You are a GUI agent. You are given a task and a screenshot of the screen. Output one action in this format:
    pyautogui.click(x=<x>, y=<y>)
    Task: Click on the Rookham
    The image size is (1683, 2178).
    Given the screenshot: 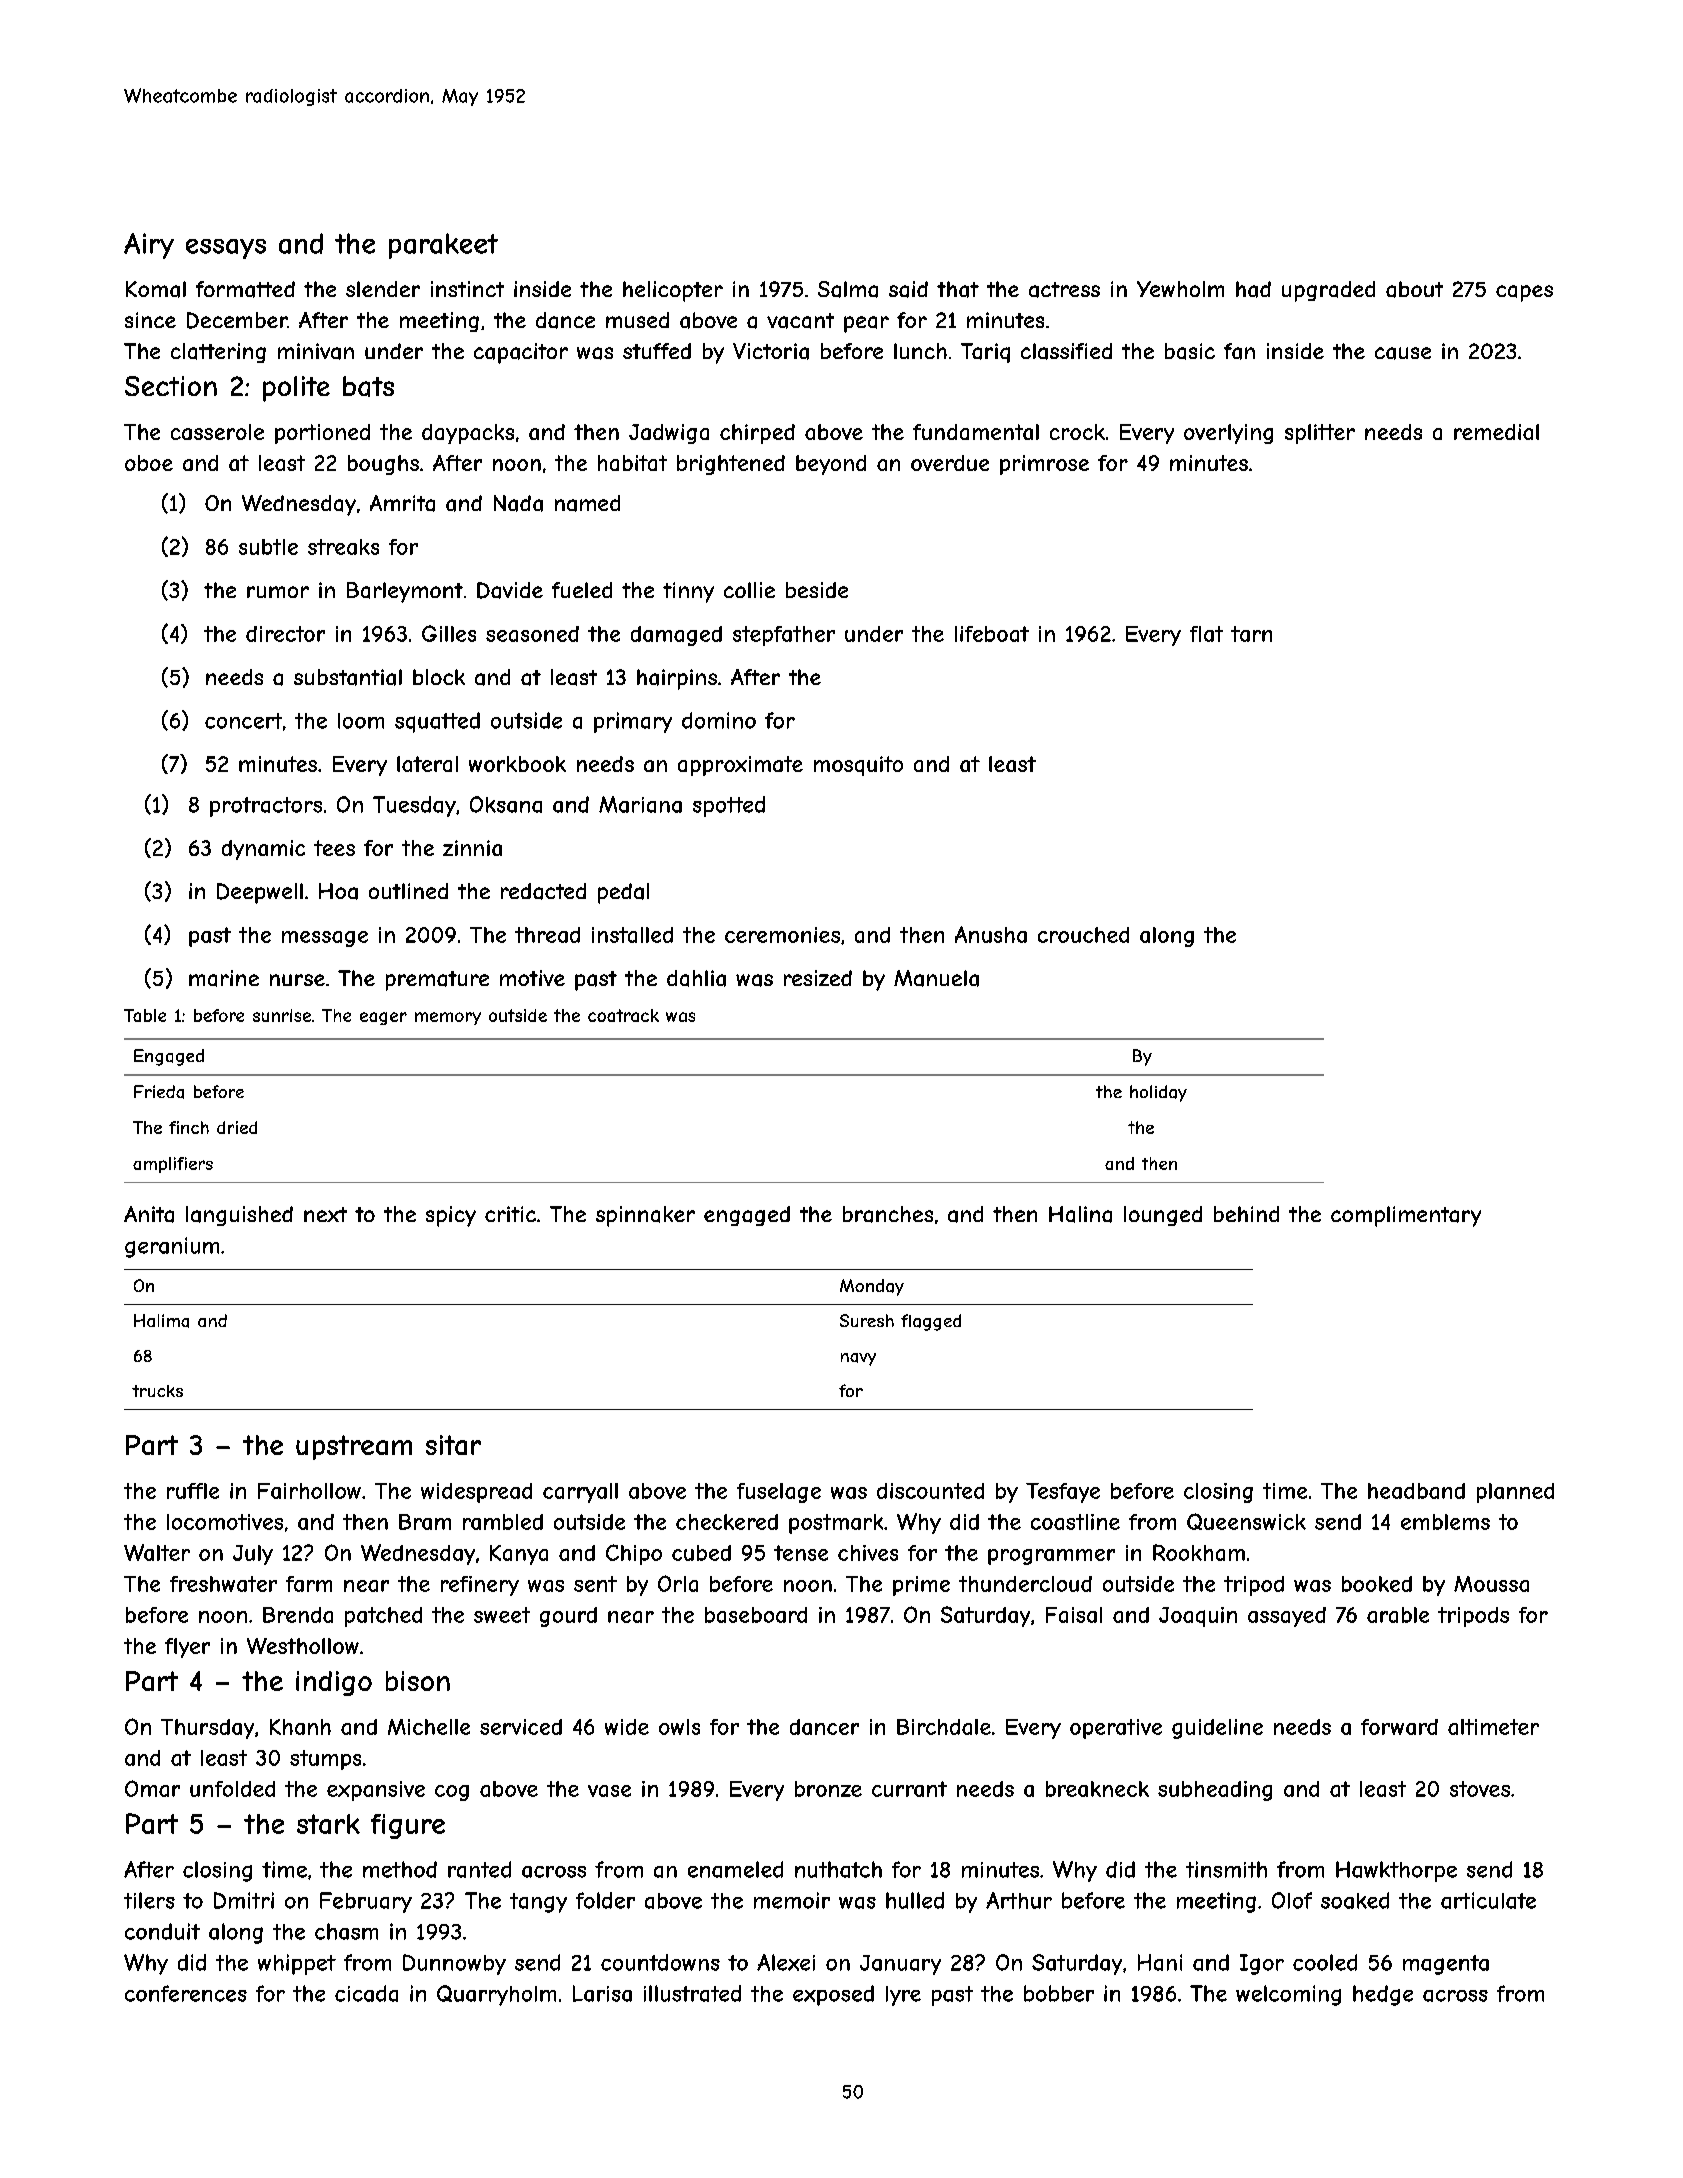 What is the action you would take?
    pyautogui.click(x=1199, y=1552)
